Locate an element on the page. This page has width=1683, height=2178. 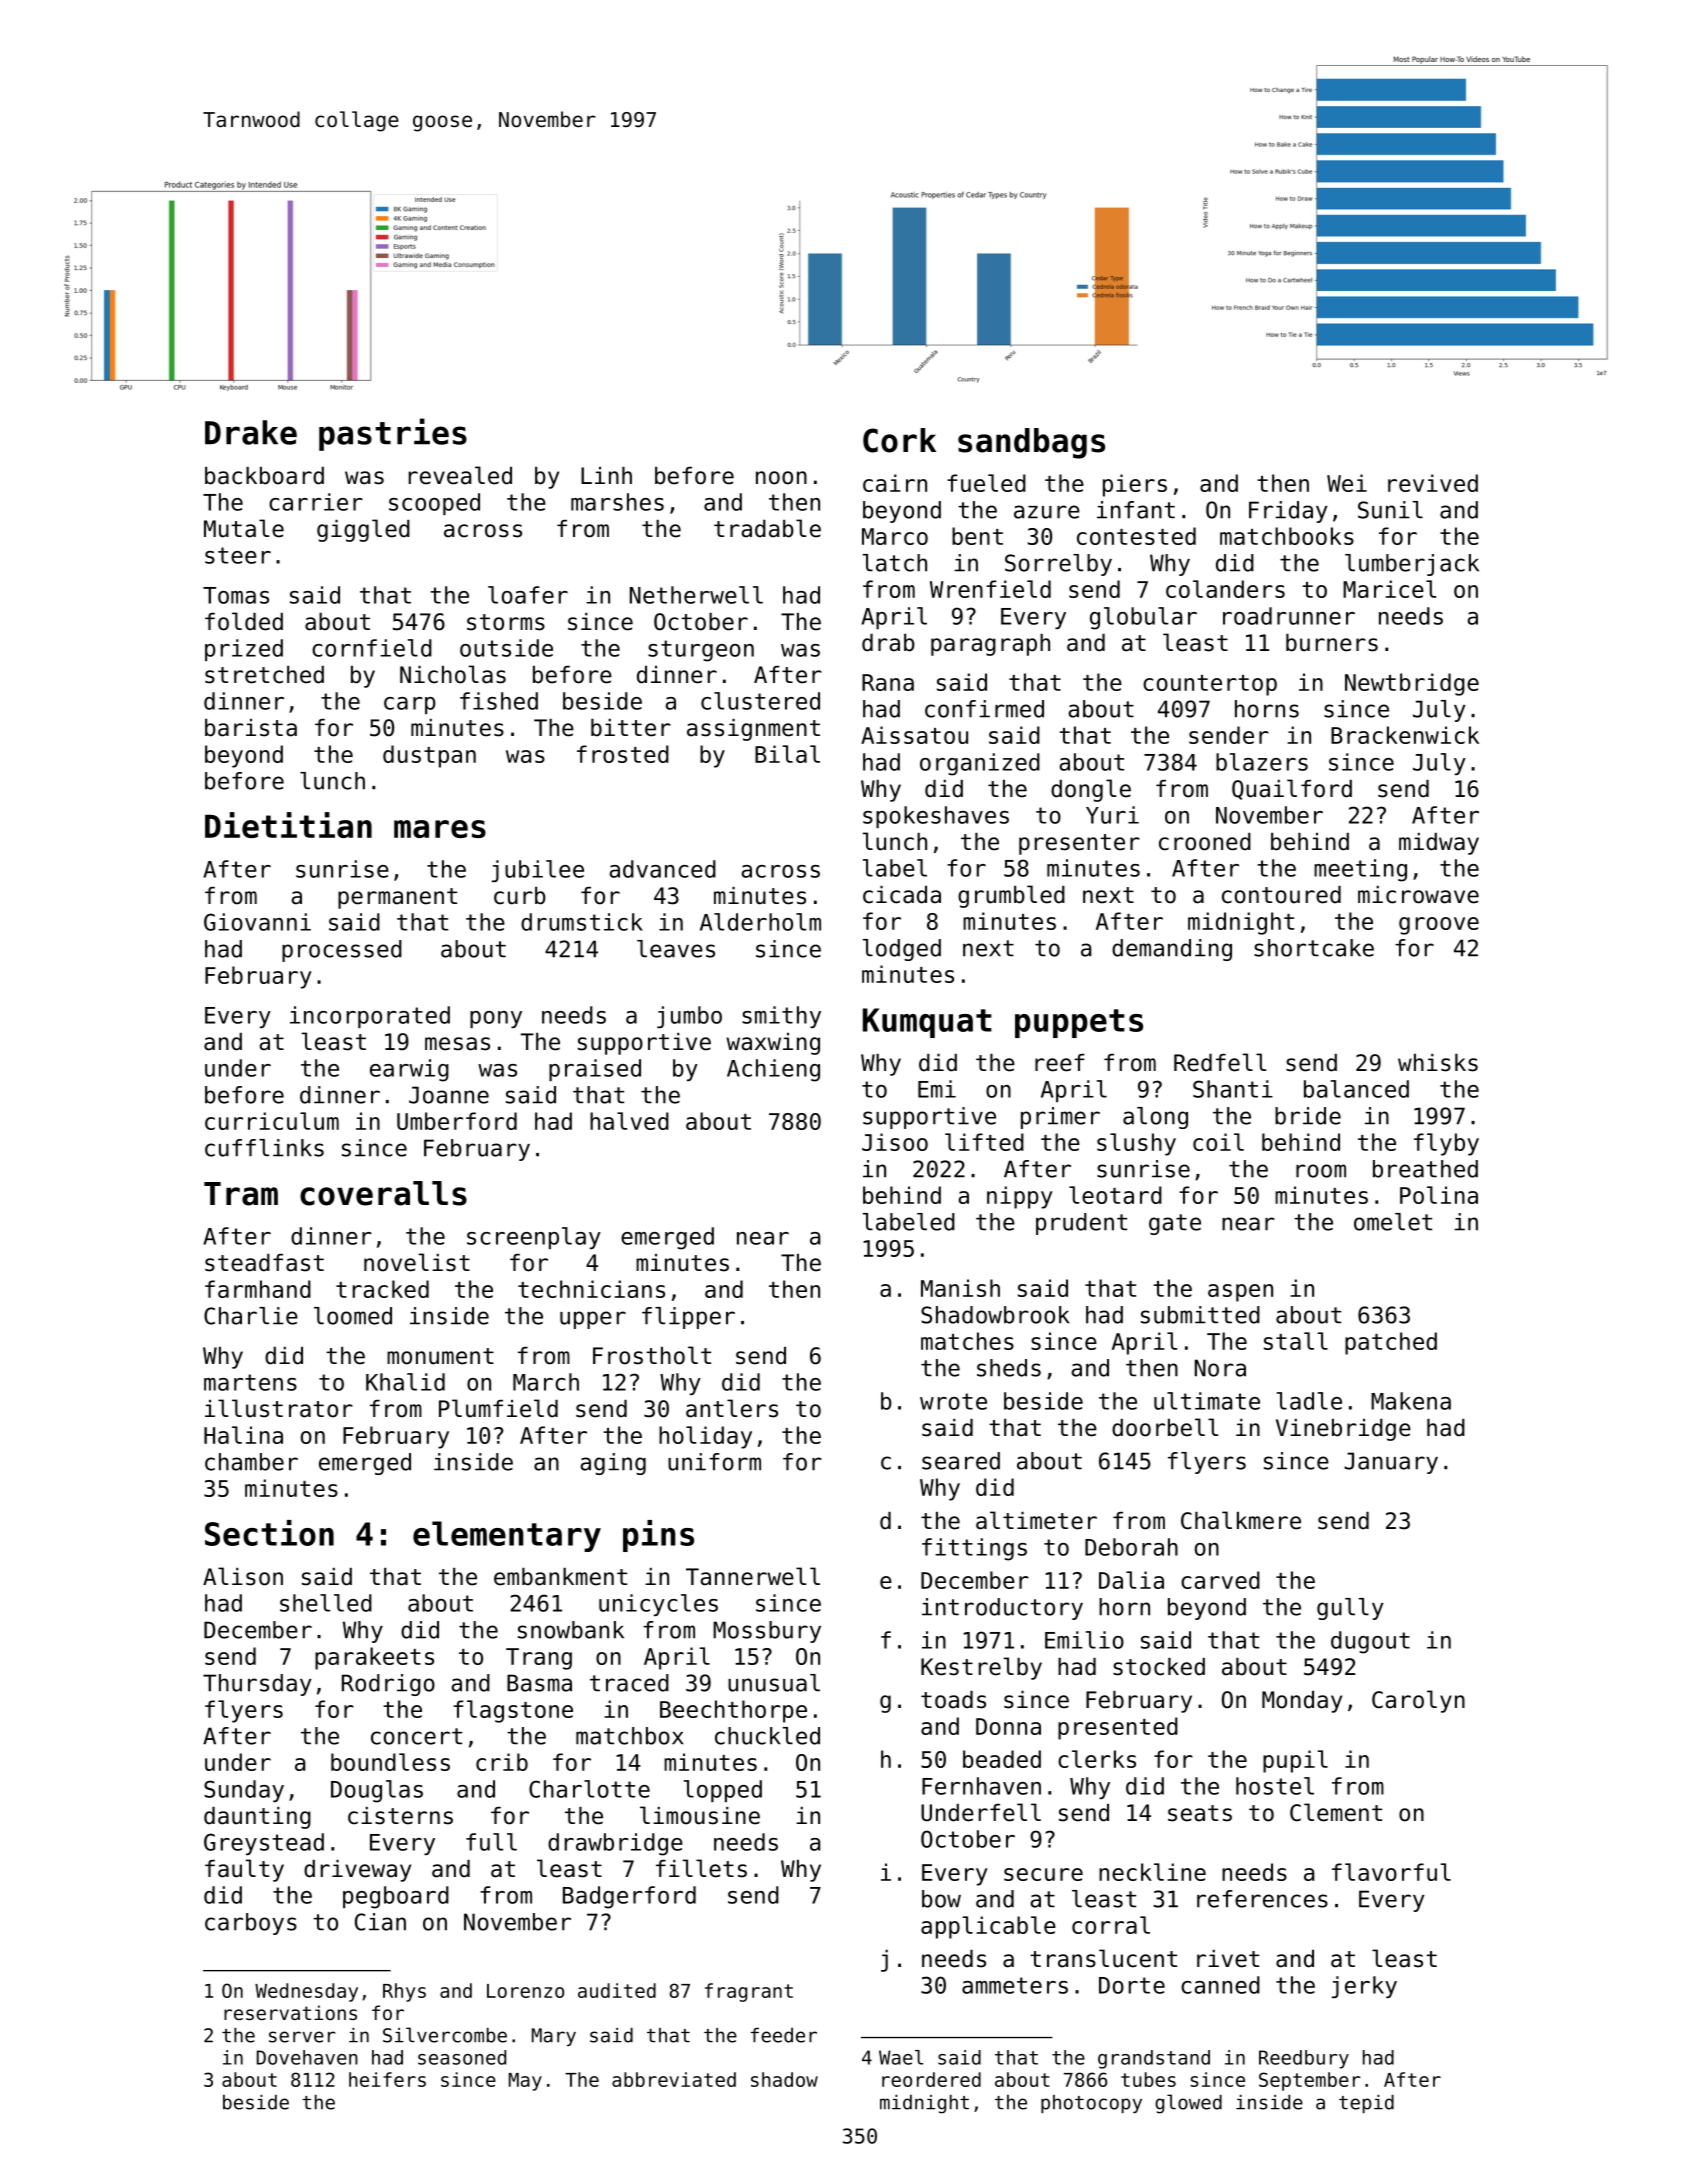
cornfield is located at coordinates (372, 648).
